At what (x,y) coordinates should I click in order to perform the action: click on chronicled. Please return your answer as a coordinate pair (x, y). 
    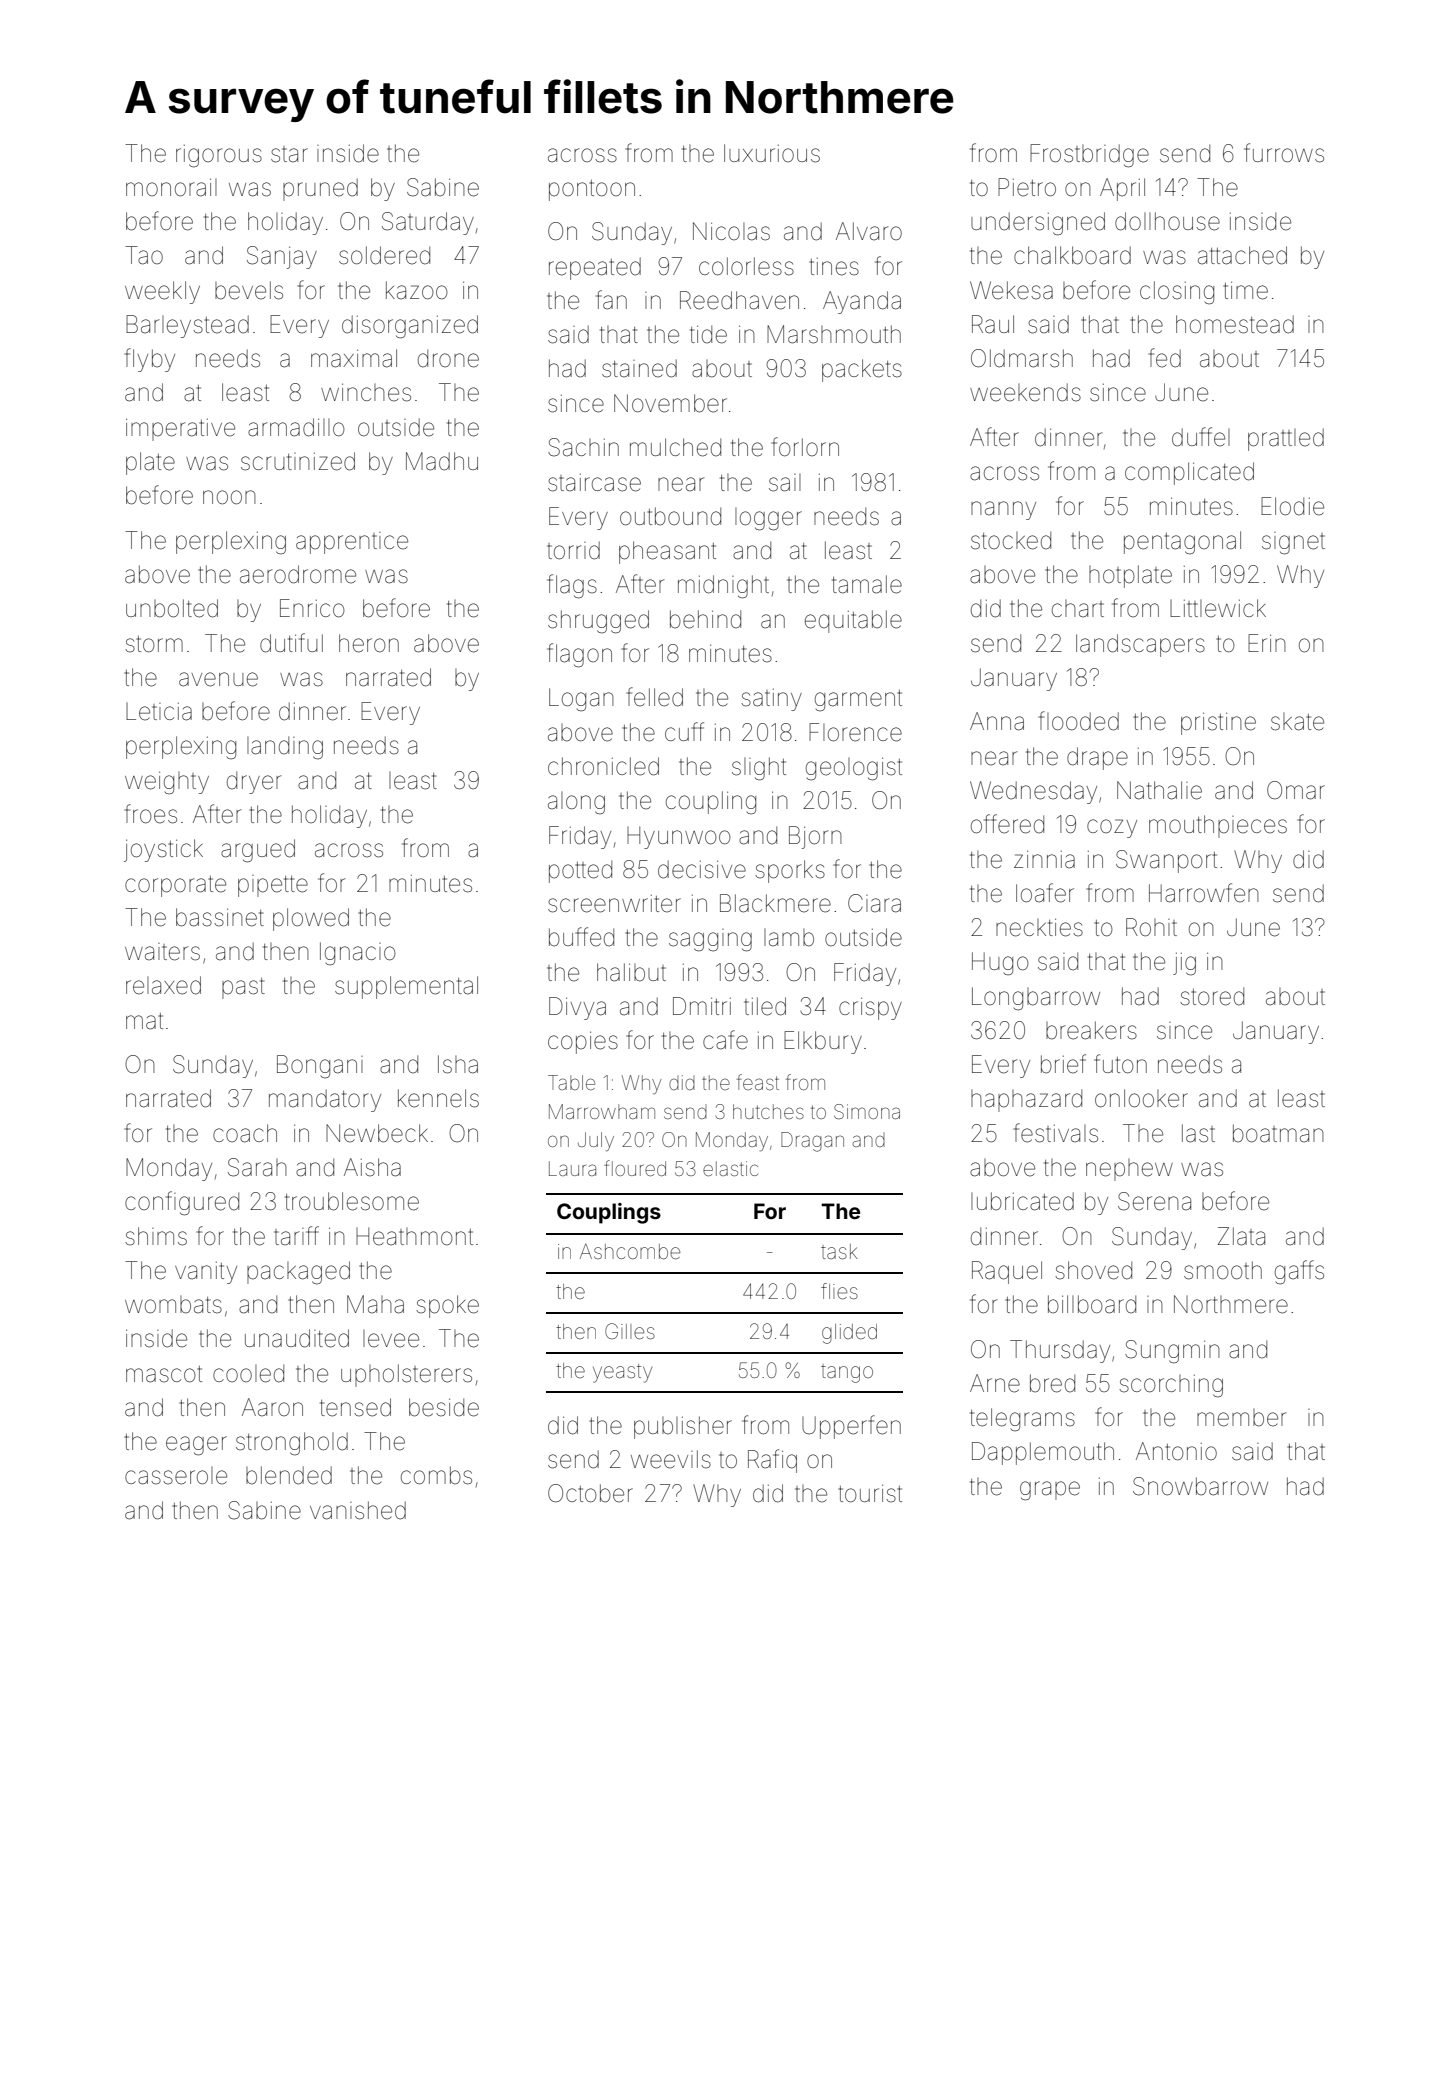
    Looking at the image, I should click on (603, 766).
